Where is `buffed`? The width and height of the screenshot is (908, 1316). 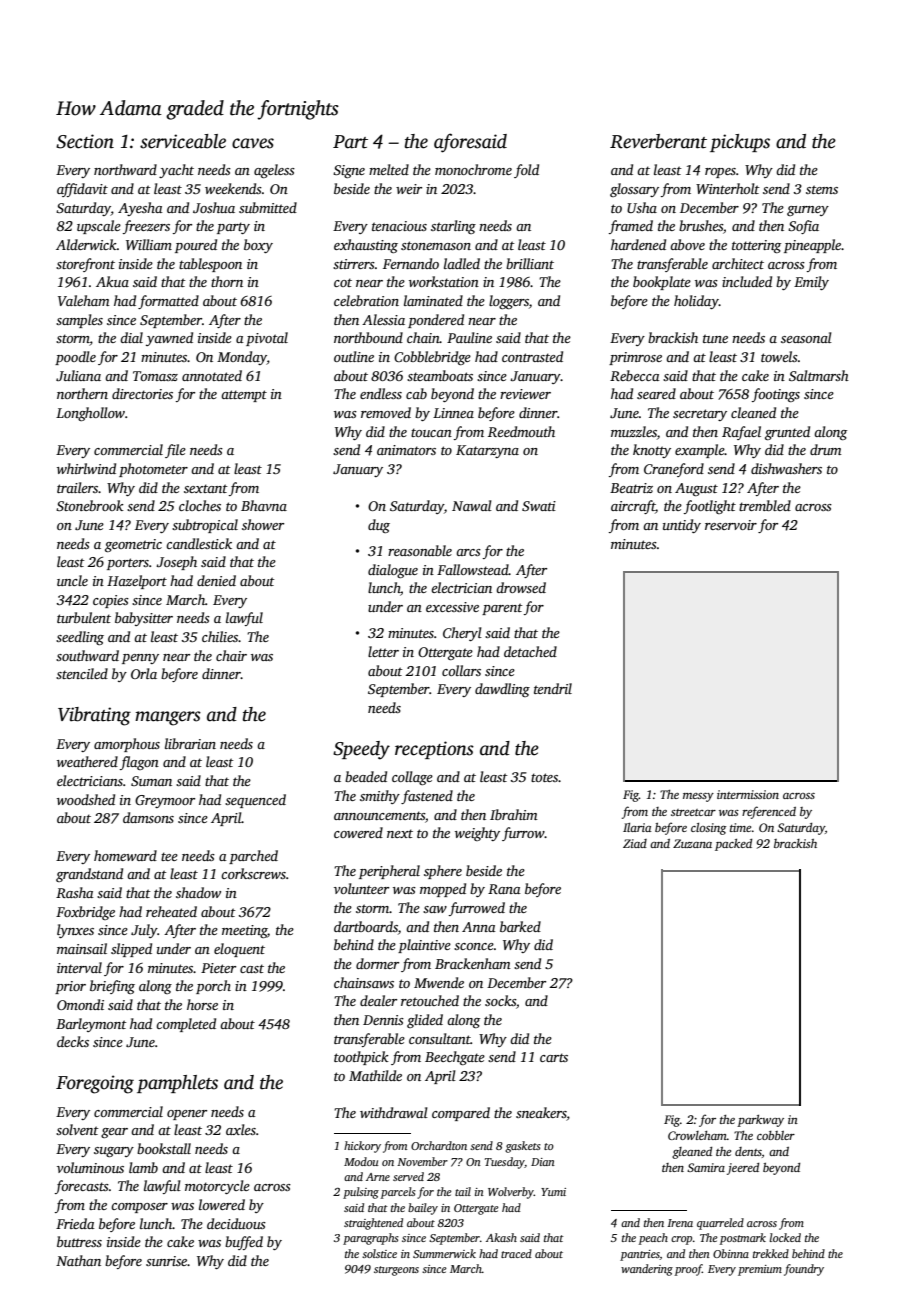 buffed is located at coordinates (244, 1243).
